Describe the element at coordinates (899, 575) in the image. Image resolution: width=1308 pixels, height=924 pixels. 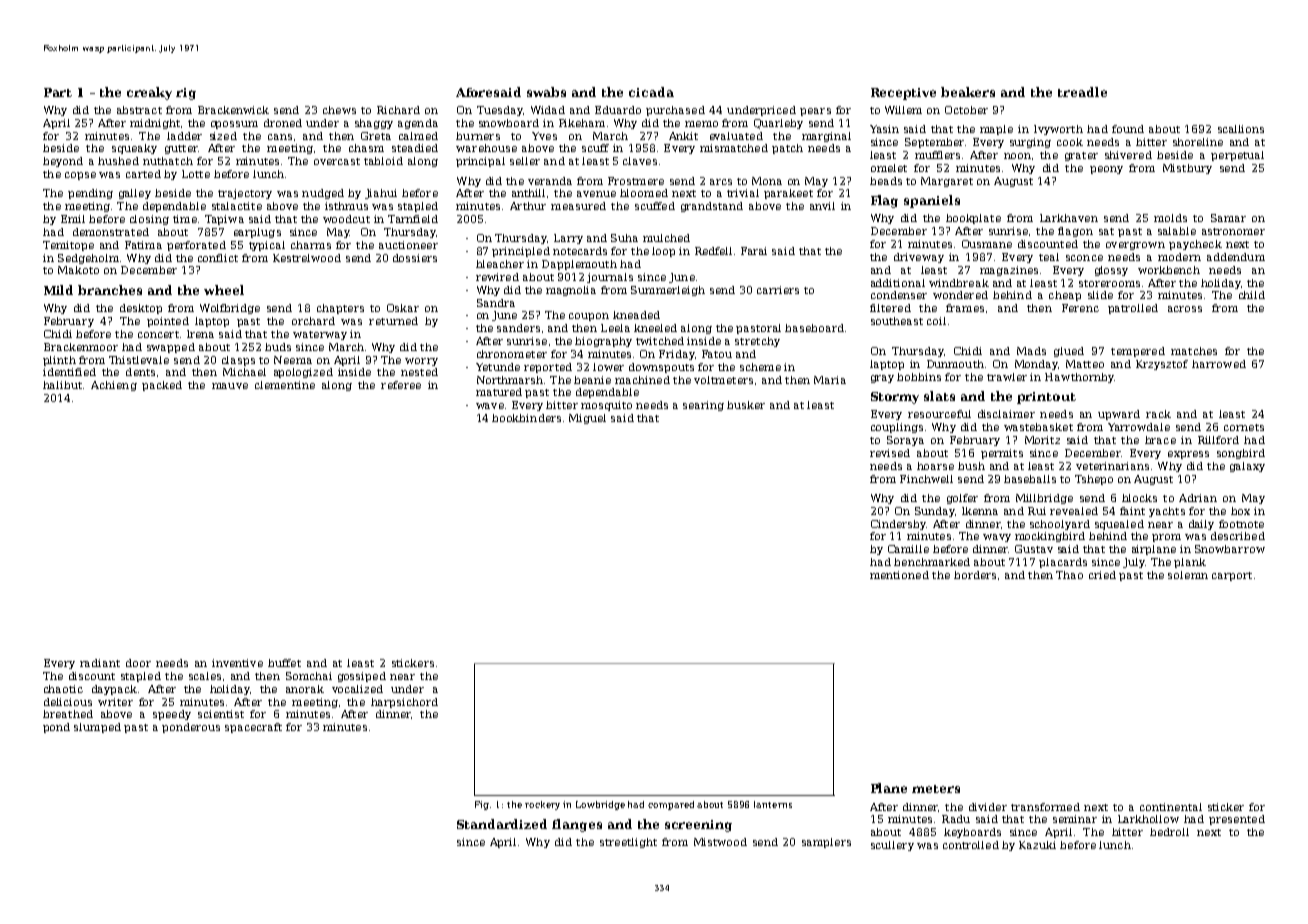
I see `mentioned` at that location.
